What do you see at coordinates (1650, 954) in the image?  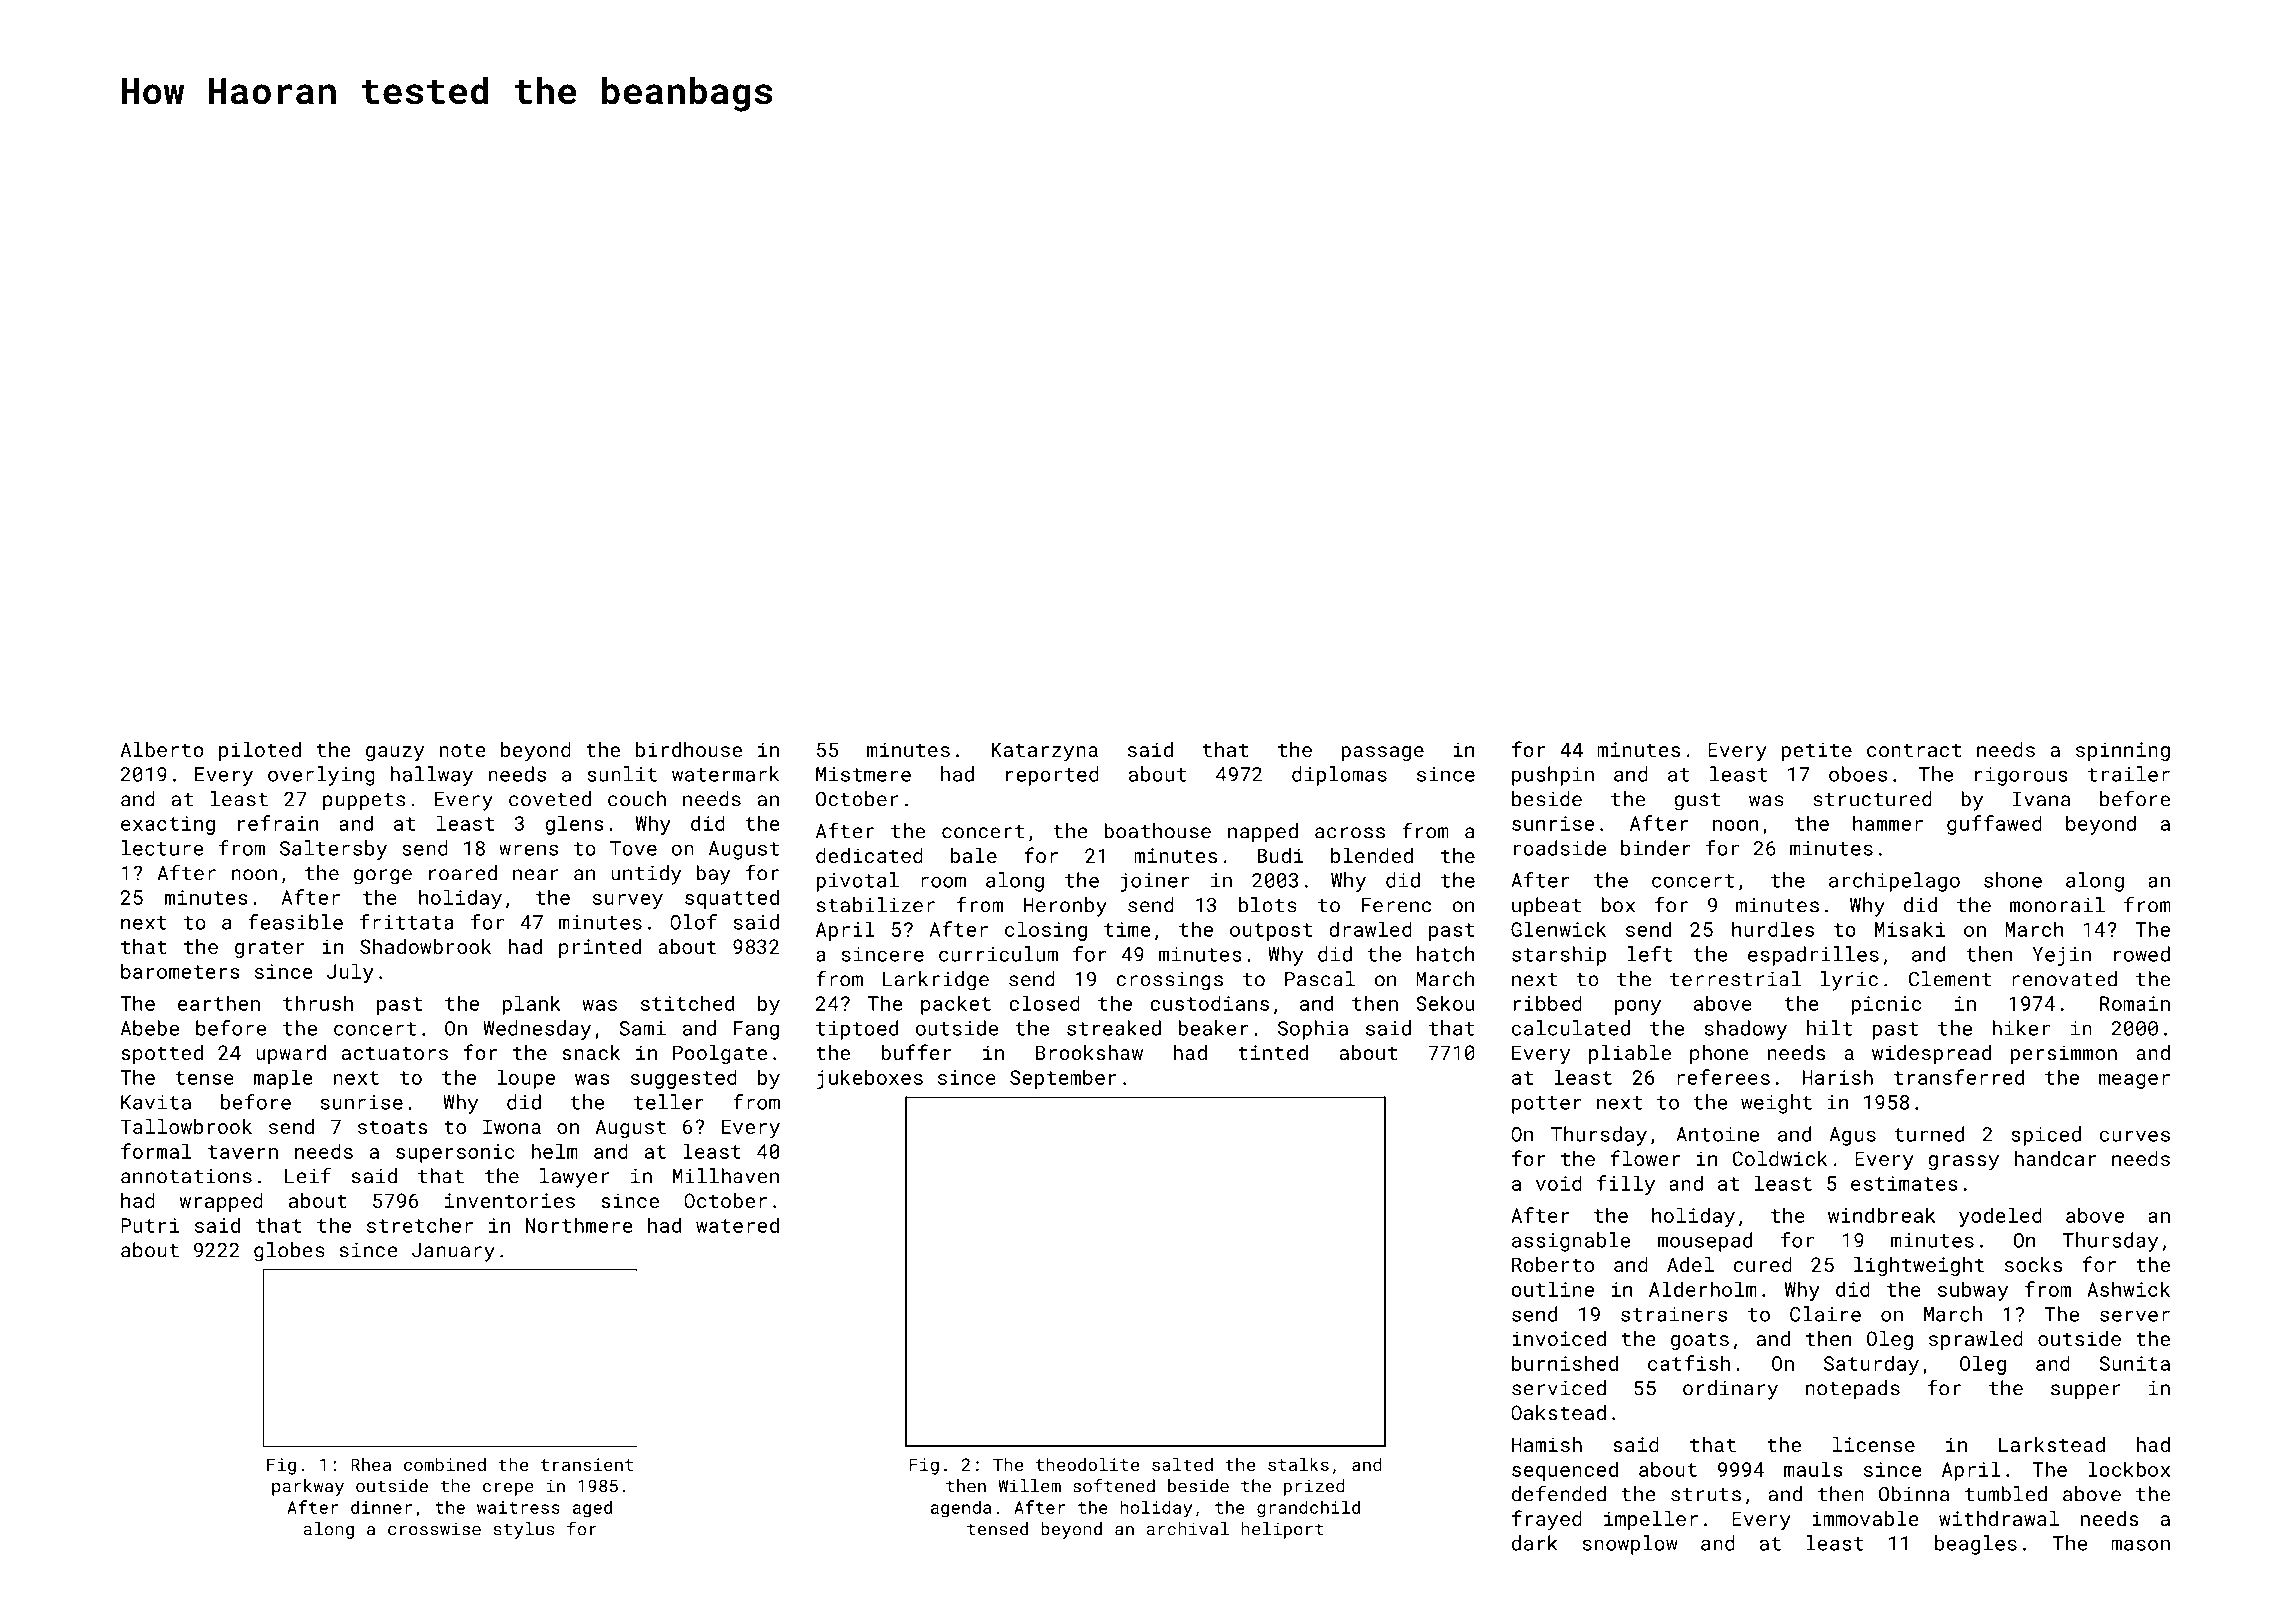 I see `left` at bounding box center [1650, 954].
